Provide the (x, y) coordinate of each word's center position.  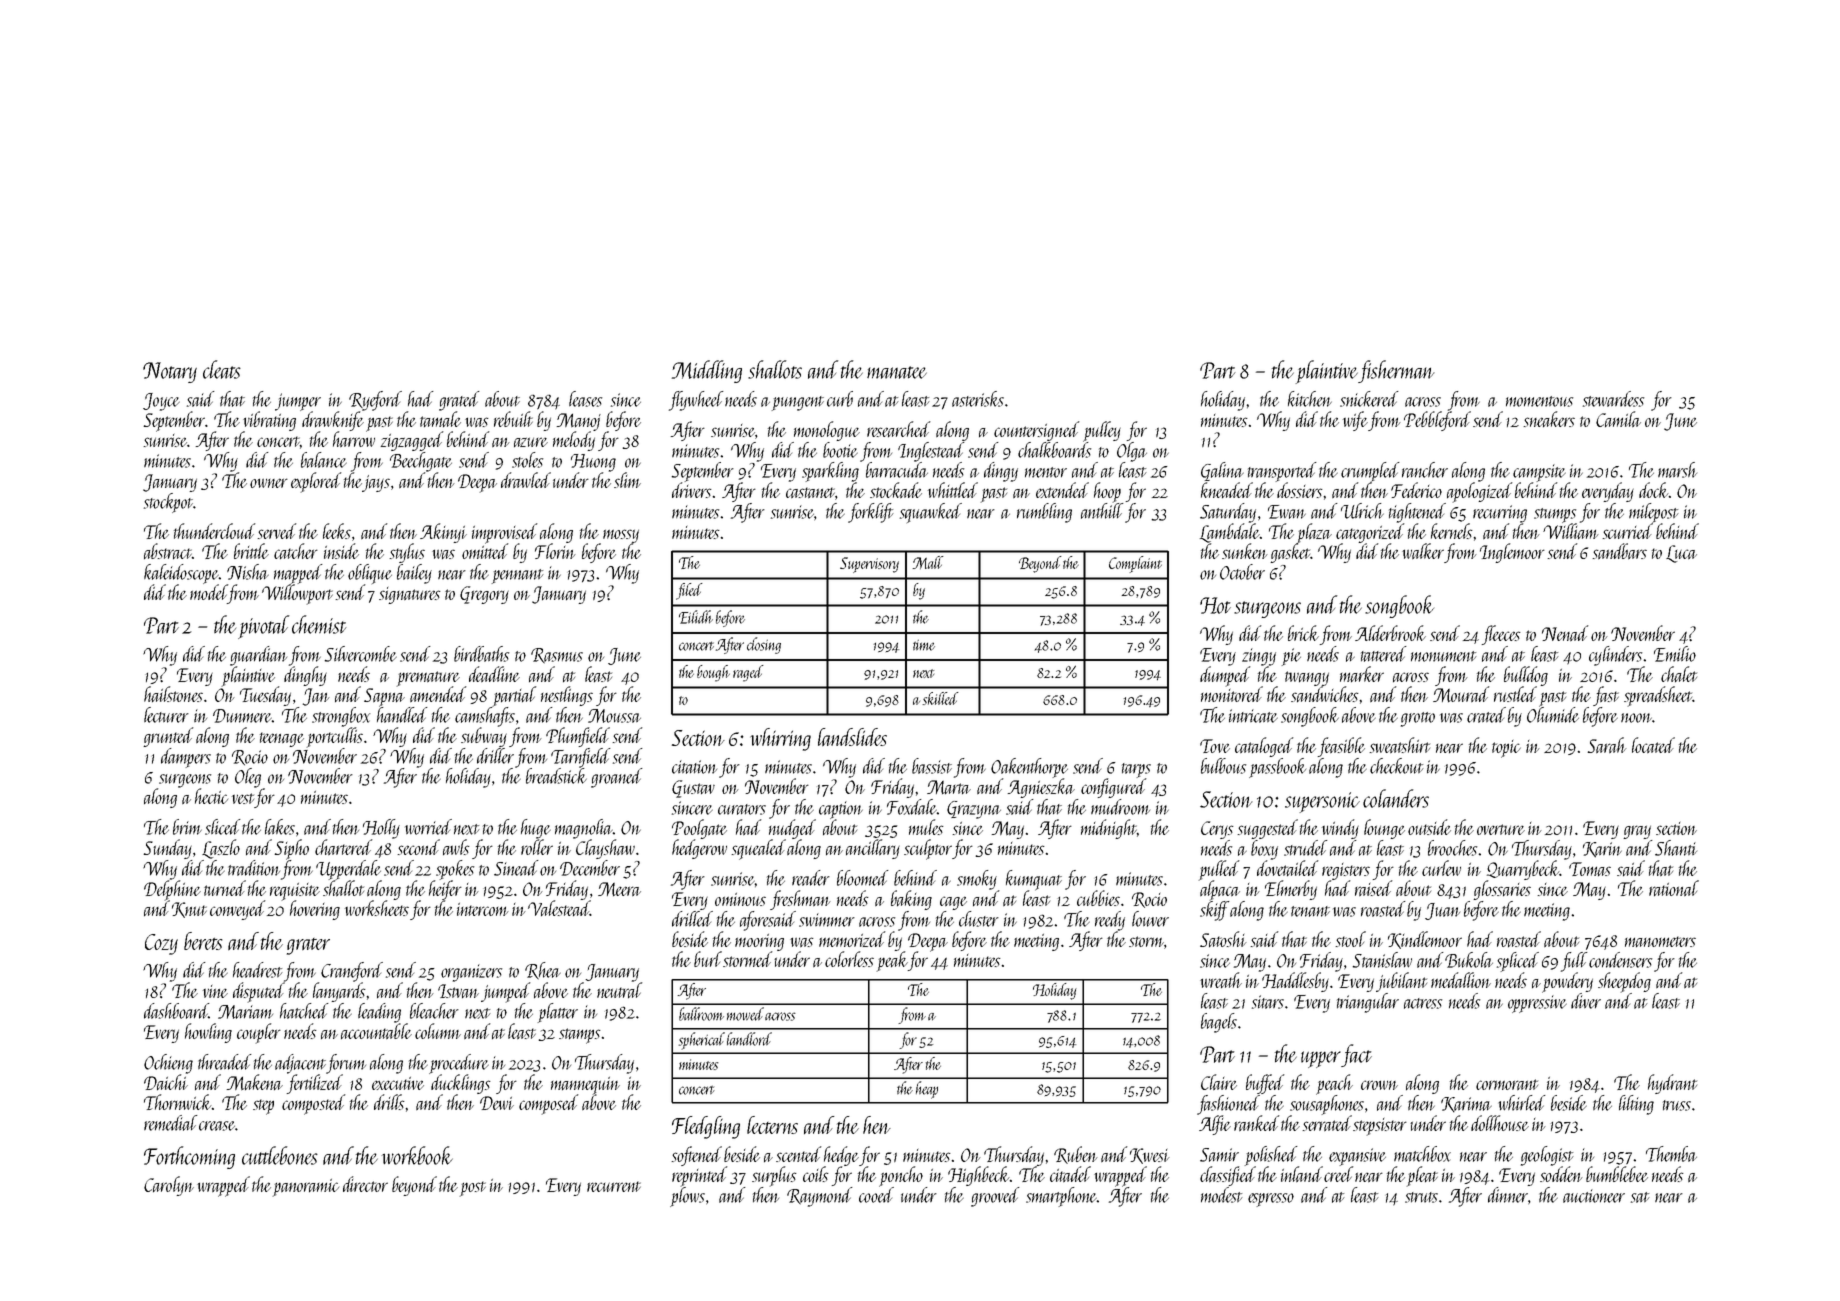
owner (269, 483)
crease (217, 1126)
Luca (1681, 554)
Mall (927, 562)
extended (1062, 490)
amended (438, 694)
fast (1606, 696)
